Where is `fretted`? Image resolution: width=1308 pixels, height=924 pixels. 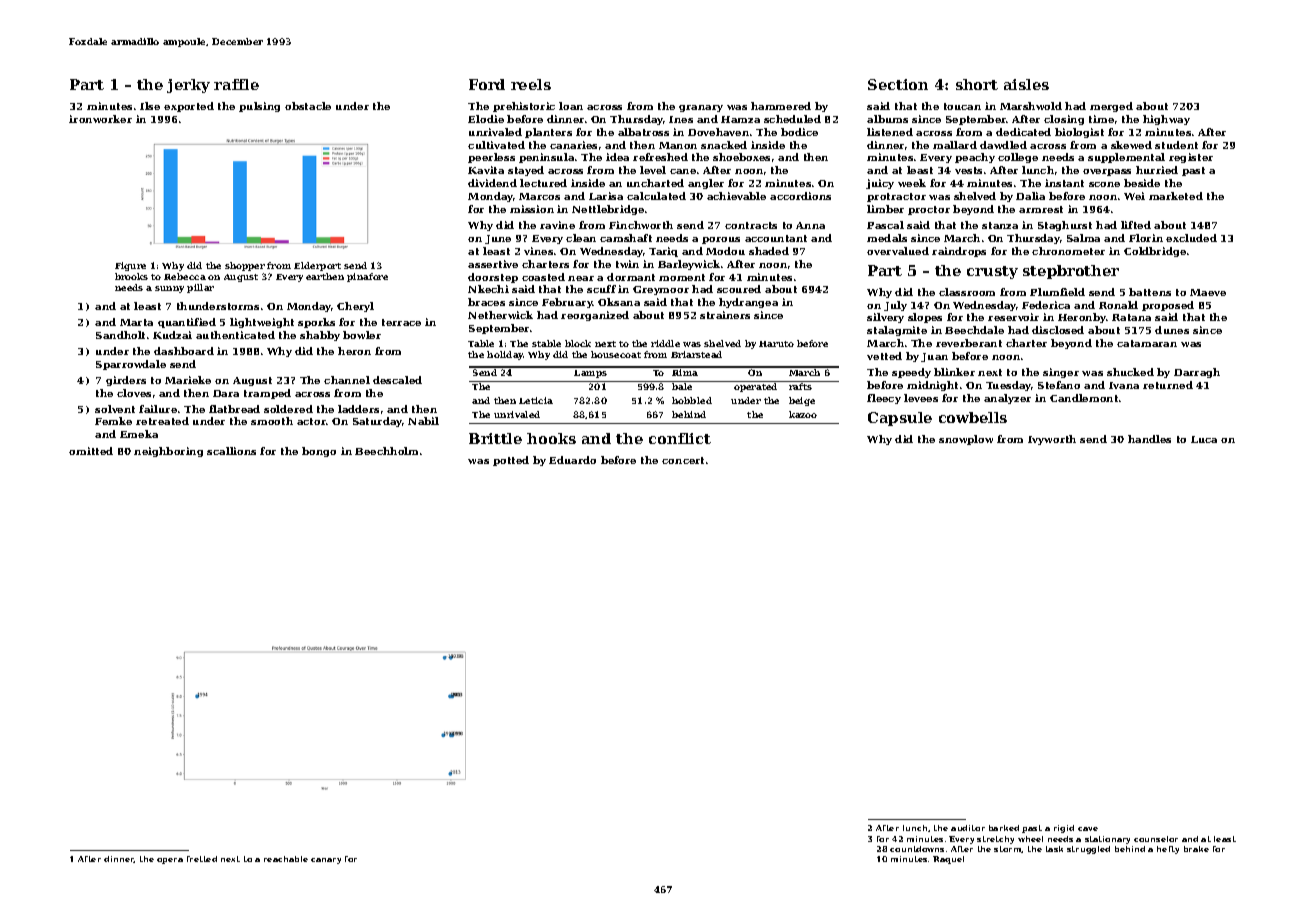 fretted is located at coordinates (202, 859).
